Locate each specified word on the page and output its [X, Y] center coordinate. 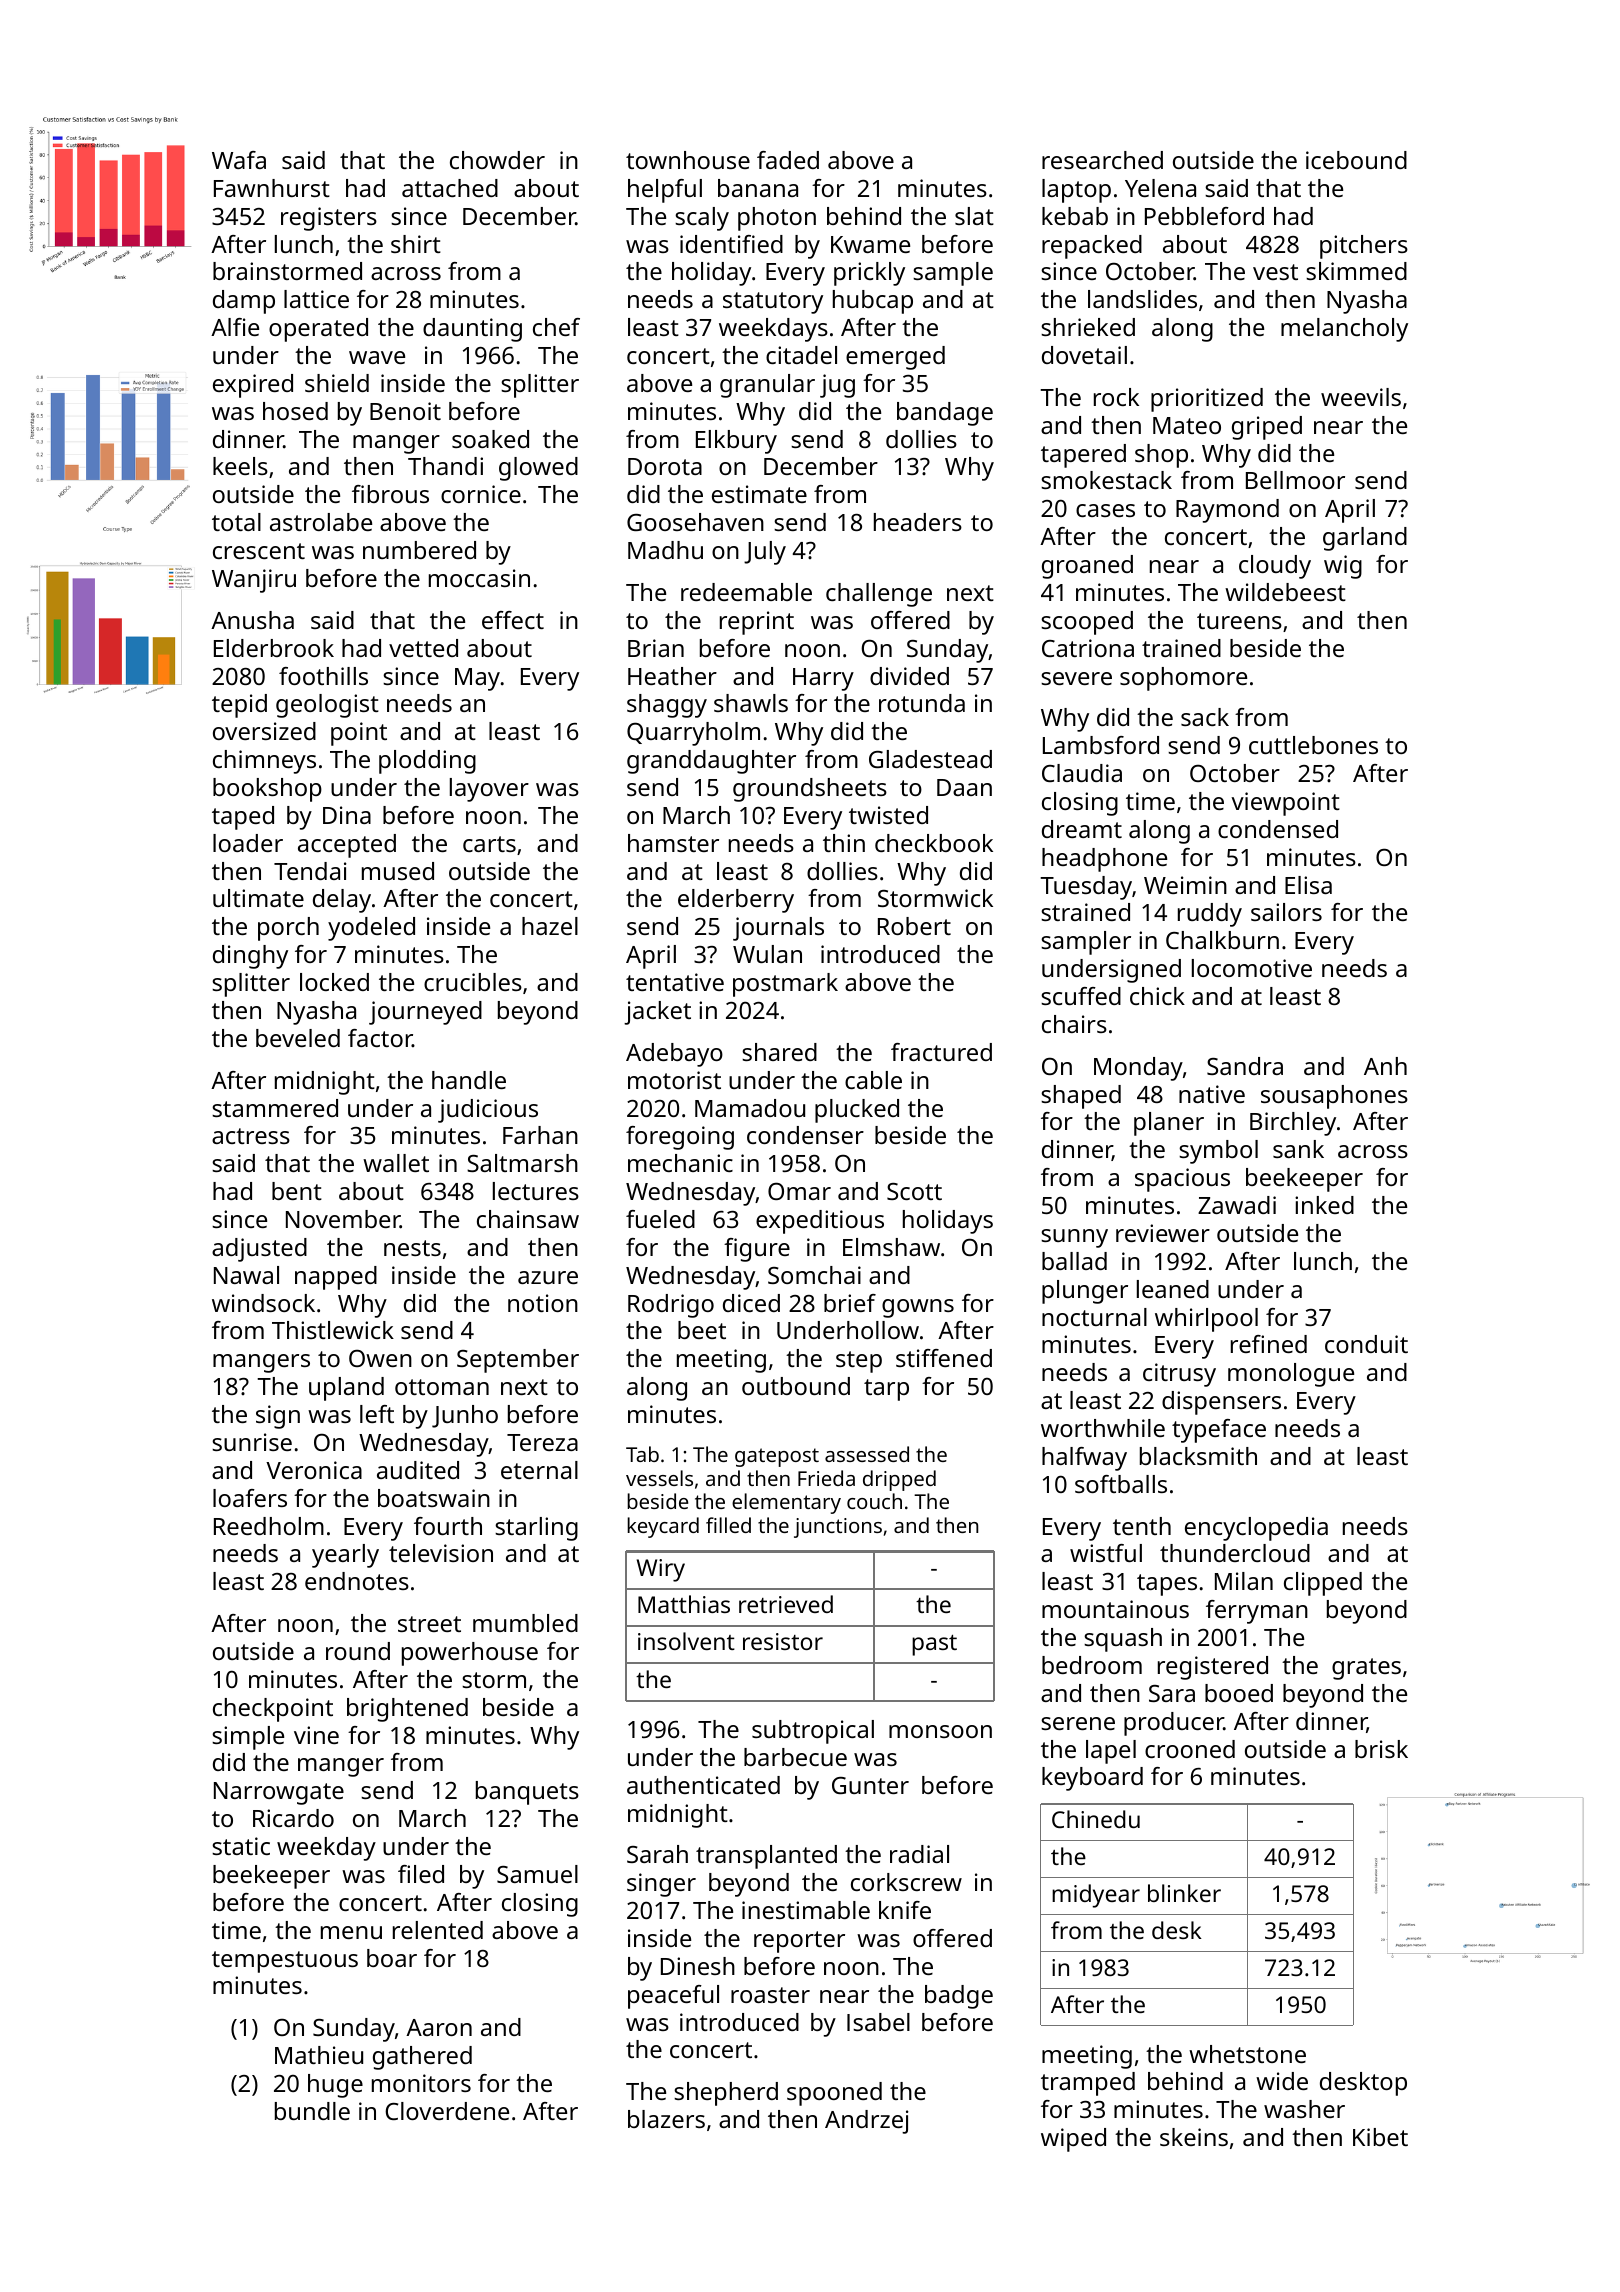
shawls [751, 703]
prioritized [1207, 400]
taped [243, 818]
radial [919, 1854]
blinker [1184, 1893]
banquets [527, 1793]
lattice [316, 299]
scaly [702, 219]
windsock [263, 1303]
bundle [312, 2111]
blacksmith [1198, 1456]
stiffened [944, 1358]
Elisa [1308, 885]
